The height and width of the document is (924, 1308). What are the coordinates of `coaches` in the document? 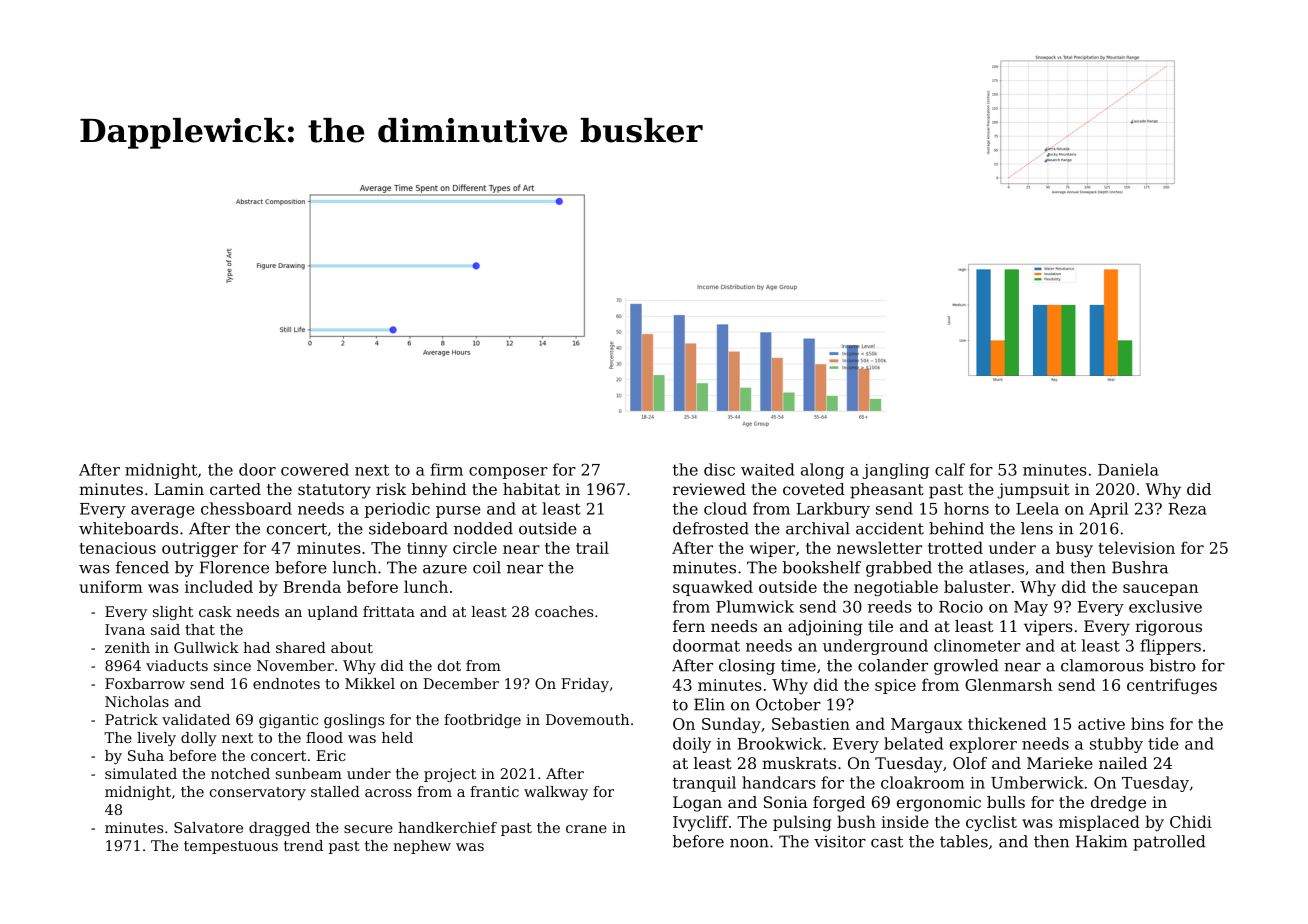 It's located at (564, 611).
